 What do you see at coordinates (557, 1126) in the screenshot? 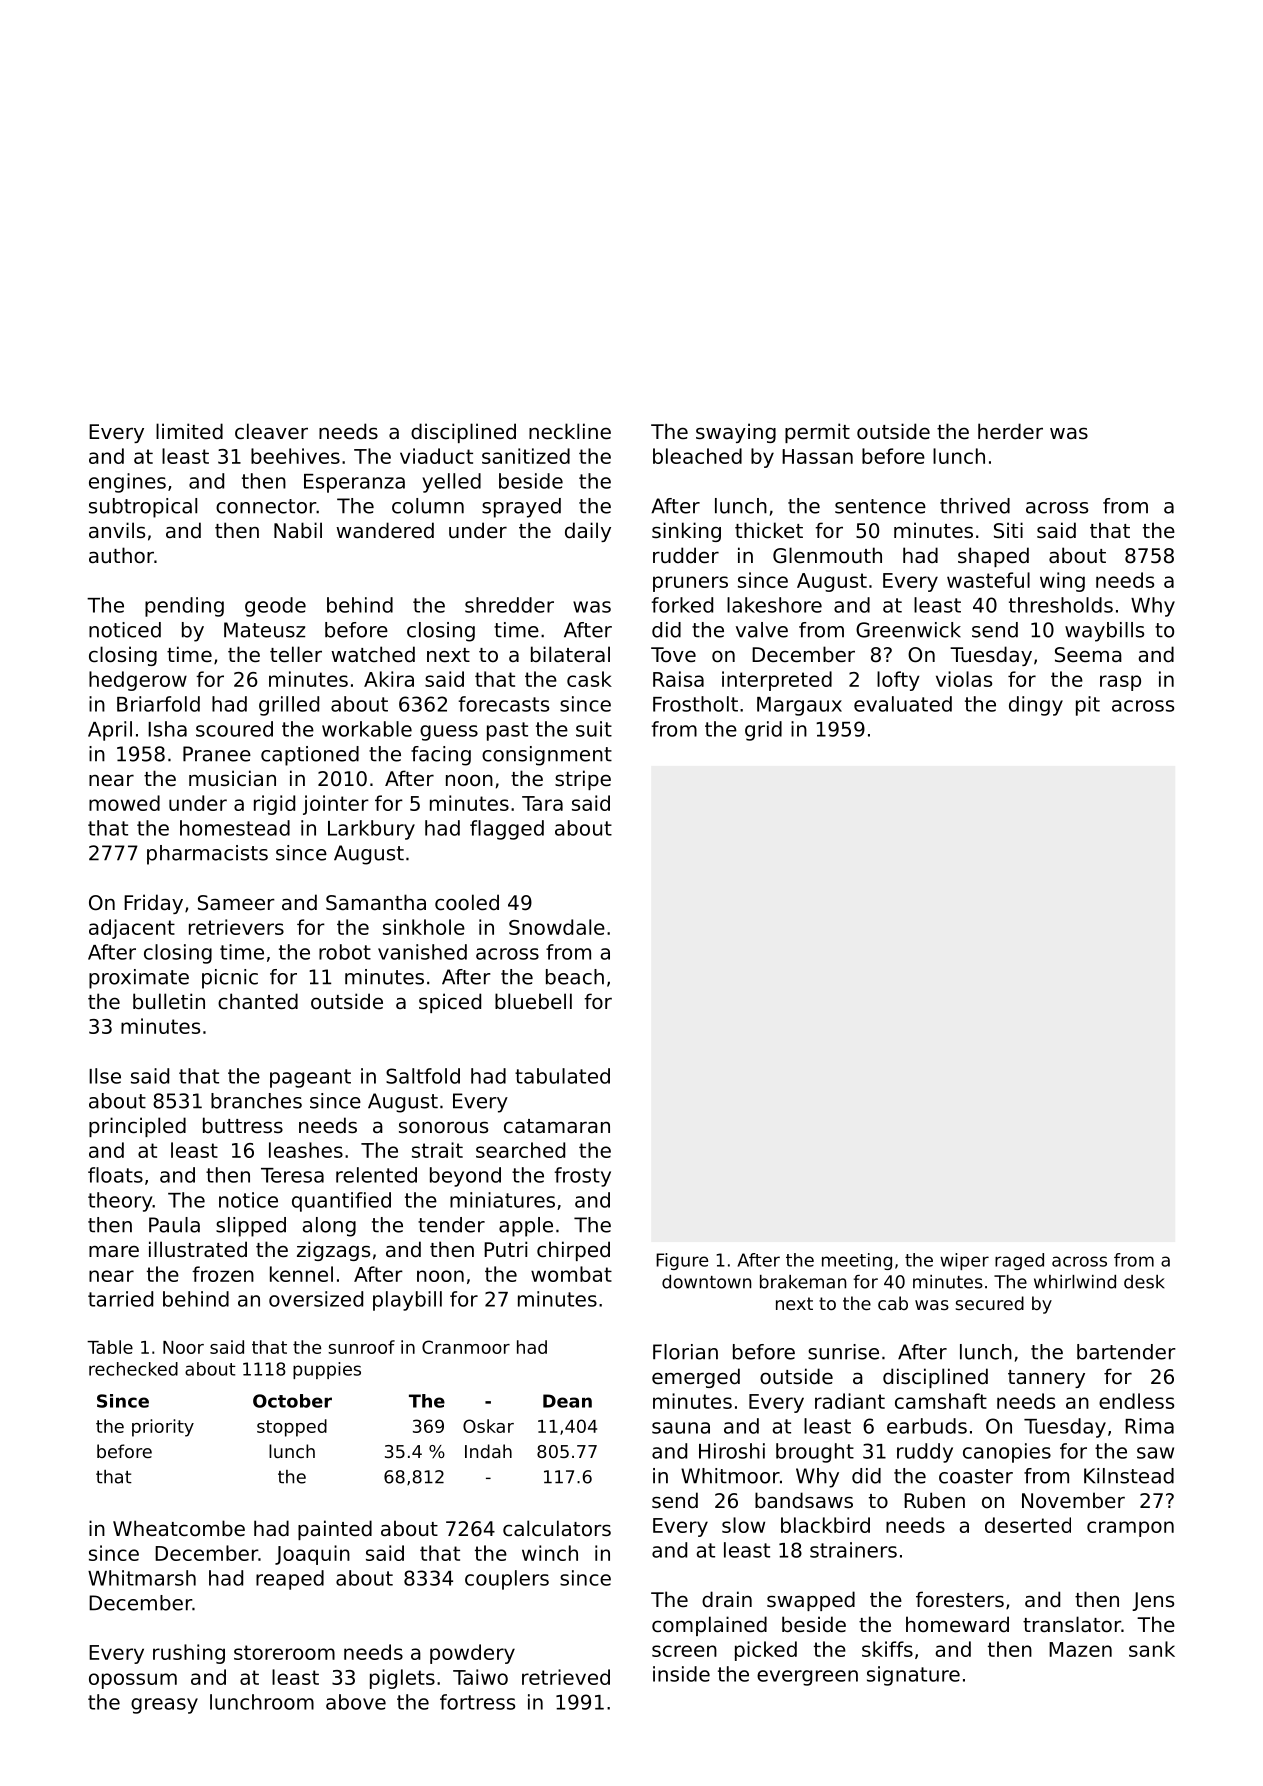
I see `catamaran` at bounding box center [557, 1126].
